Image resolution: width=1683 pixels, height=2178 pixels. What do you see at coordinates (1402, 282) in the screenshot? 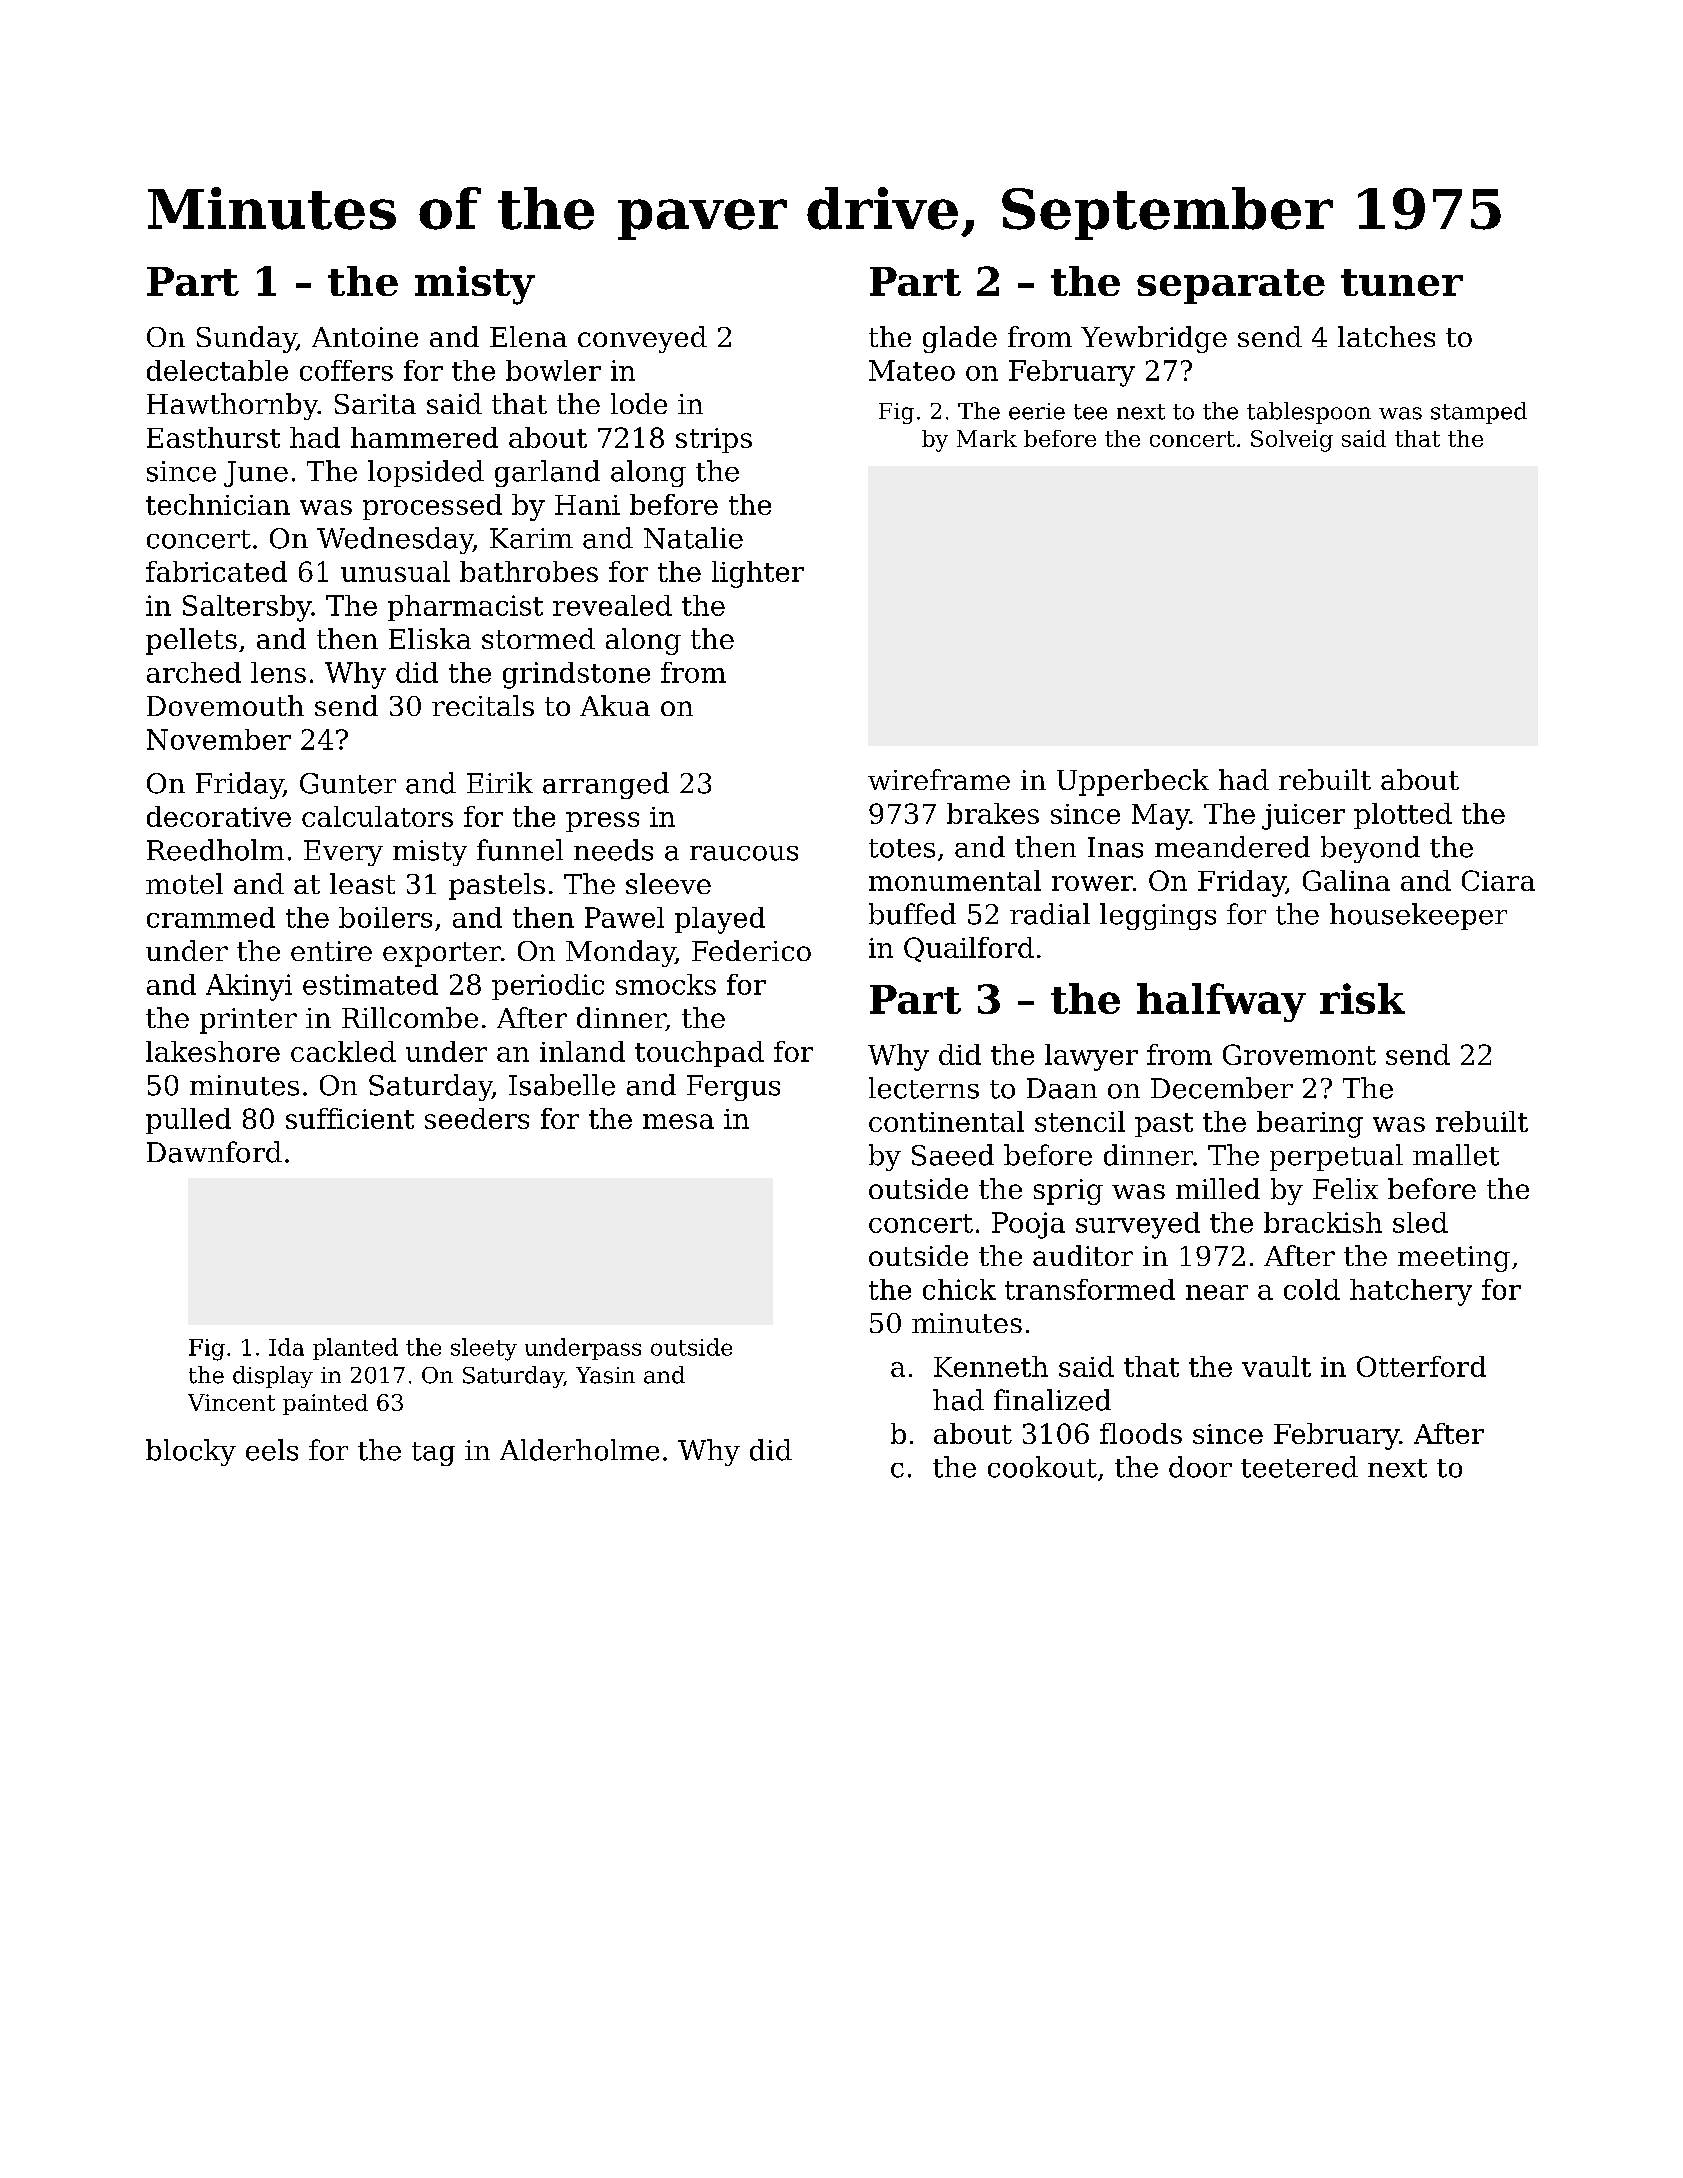
I see `tuner` at bounding box center [1402, 282].
